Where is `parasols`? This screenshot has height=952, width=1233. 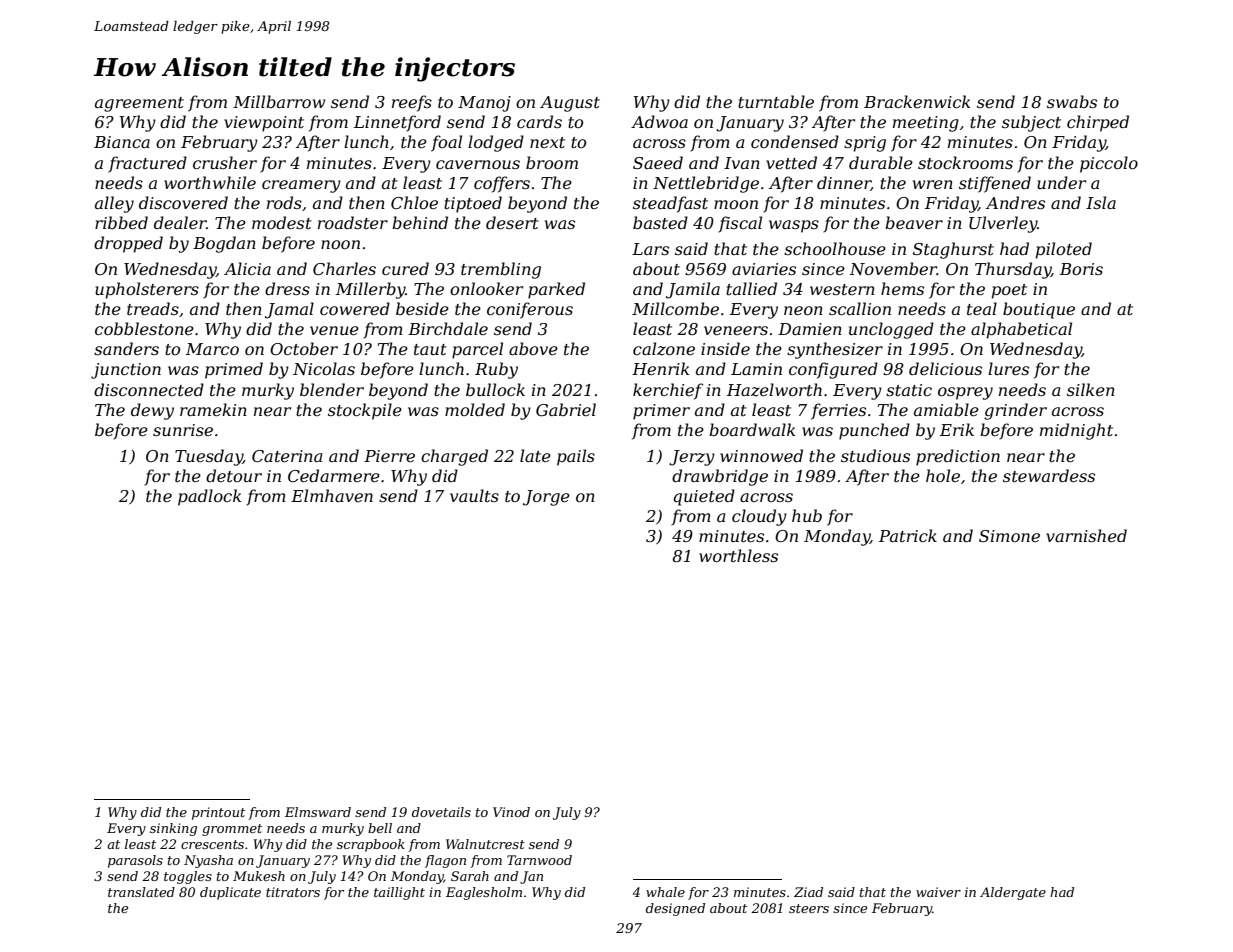 parasols is located at coordinates (135, 861).
